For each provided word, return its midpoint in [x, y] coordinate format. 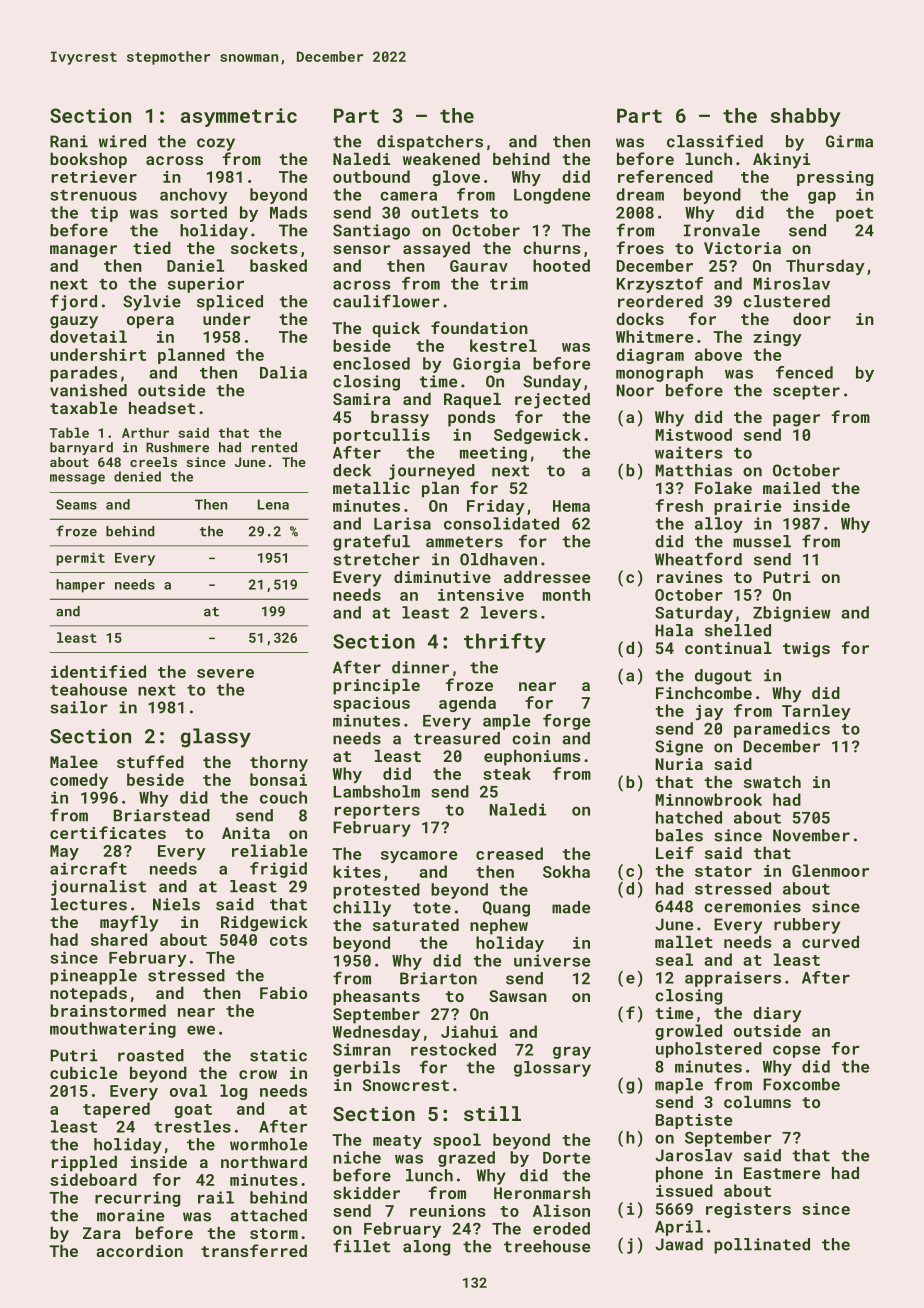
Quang [506, 909]
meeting [493, 454]
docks [640, 319]
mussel [762, 541]
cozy [216, 144]
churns [552, 248]
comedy [79, 781]
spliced [230, 303]
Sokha [566, 871]
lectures [89, 904]
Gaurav [479, 266]
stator [723, 871]
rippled [84, 1164]
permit [80, 559]
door [812, 319]
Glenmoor [830, 870]
